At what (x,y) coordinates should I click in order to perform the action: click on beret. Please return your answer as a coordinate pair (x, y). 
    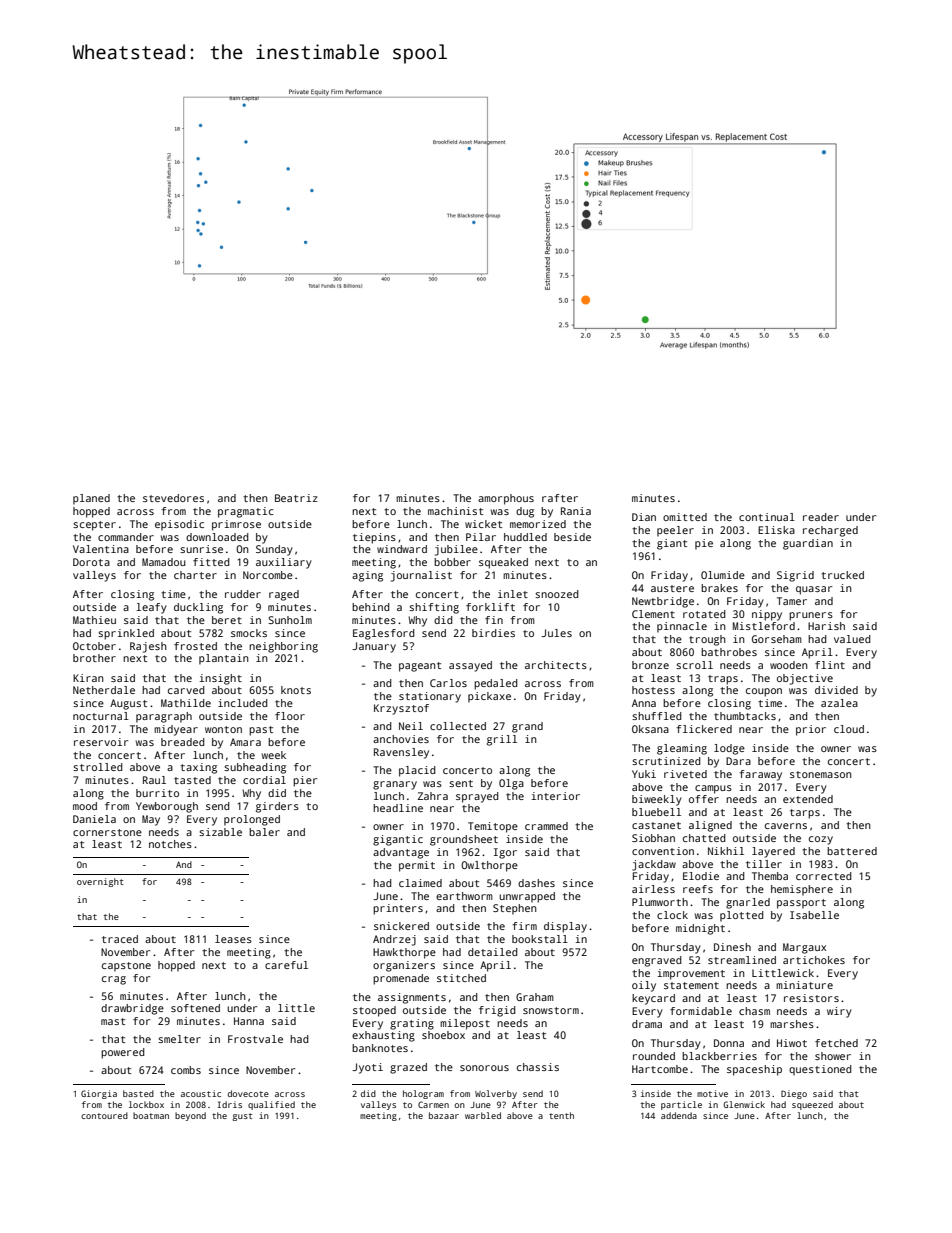
    Looking at the image, I should click on (227, 620).
